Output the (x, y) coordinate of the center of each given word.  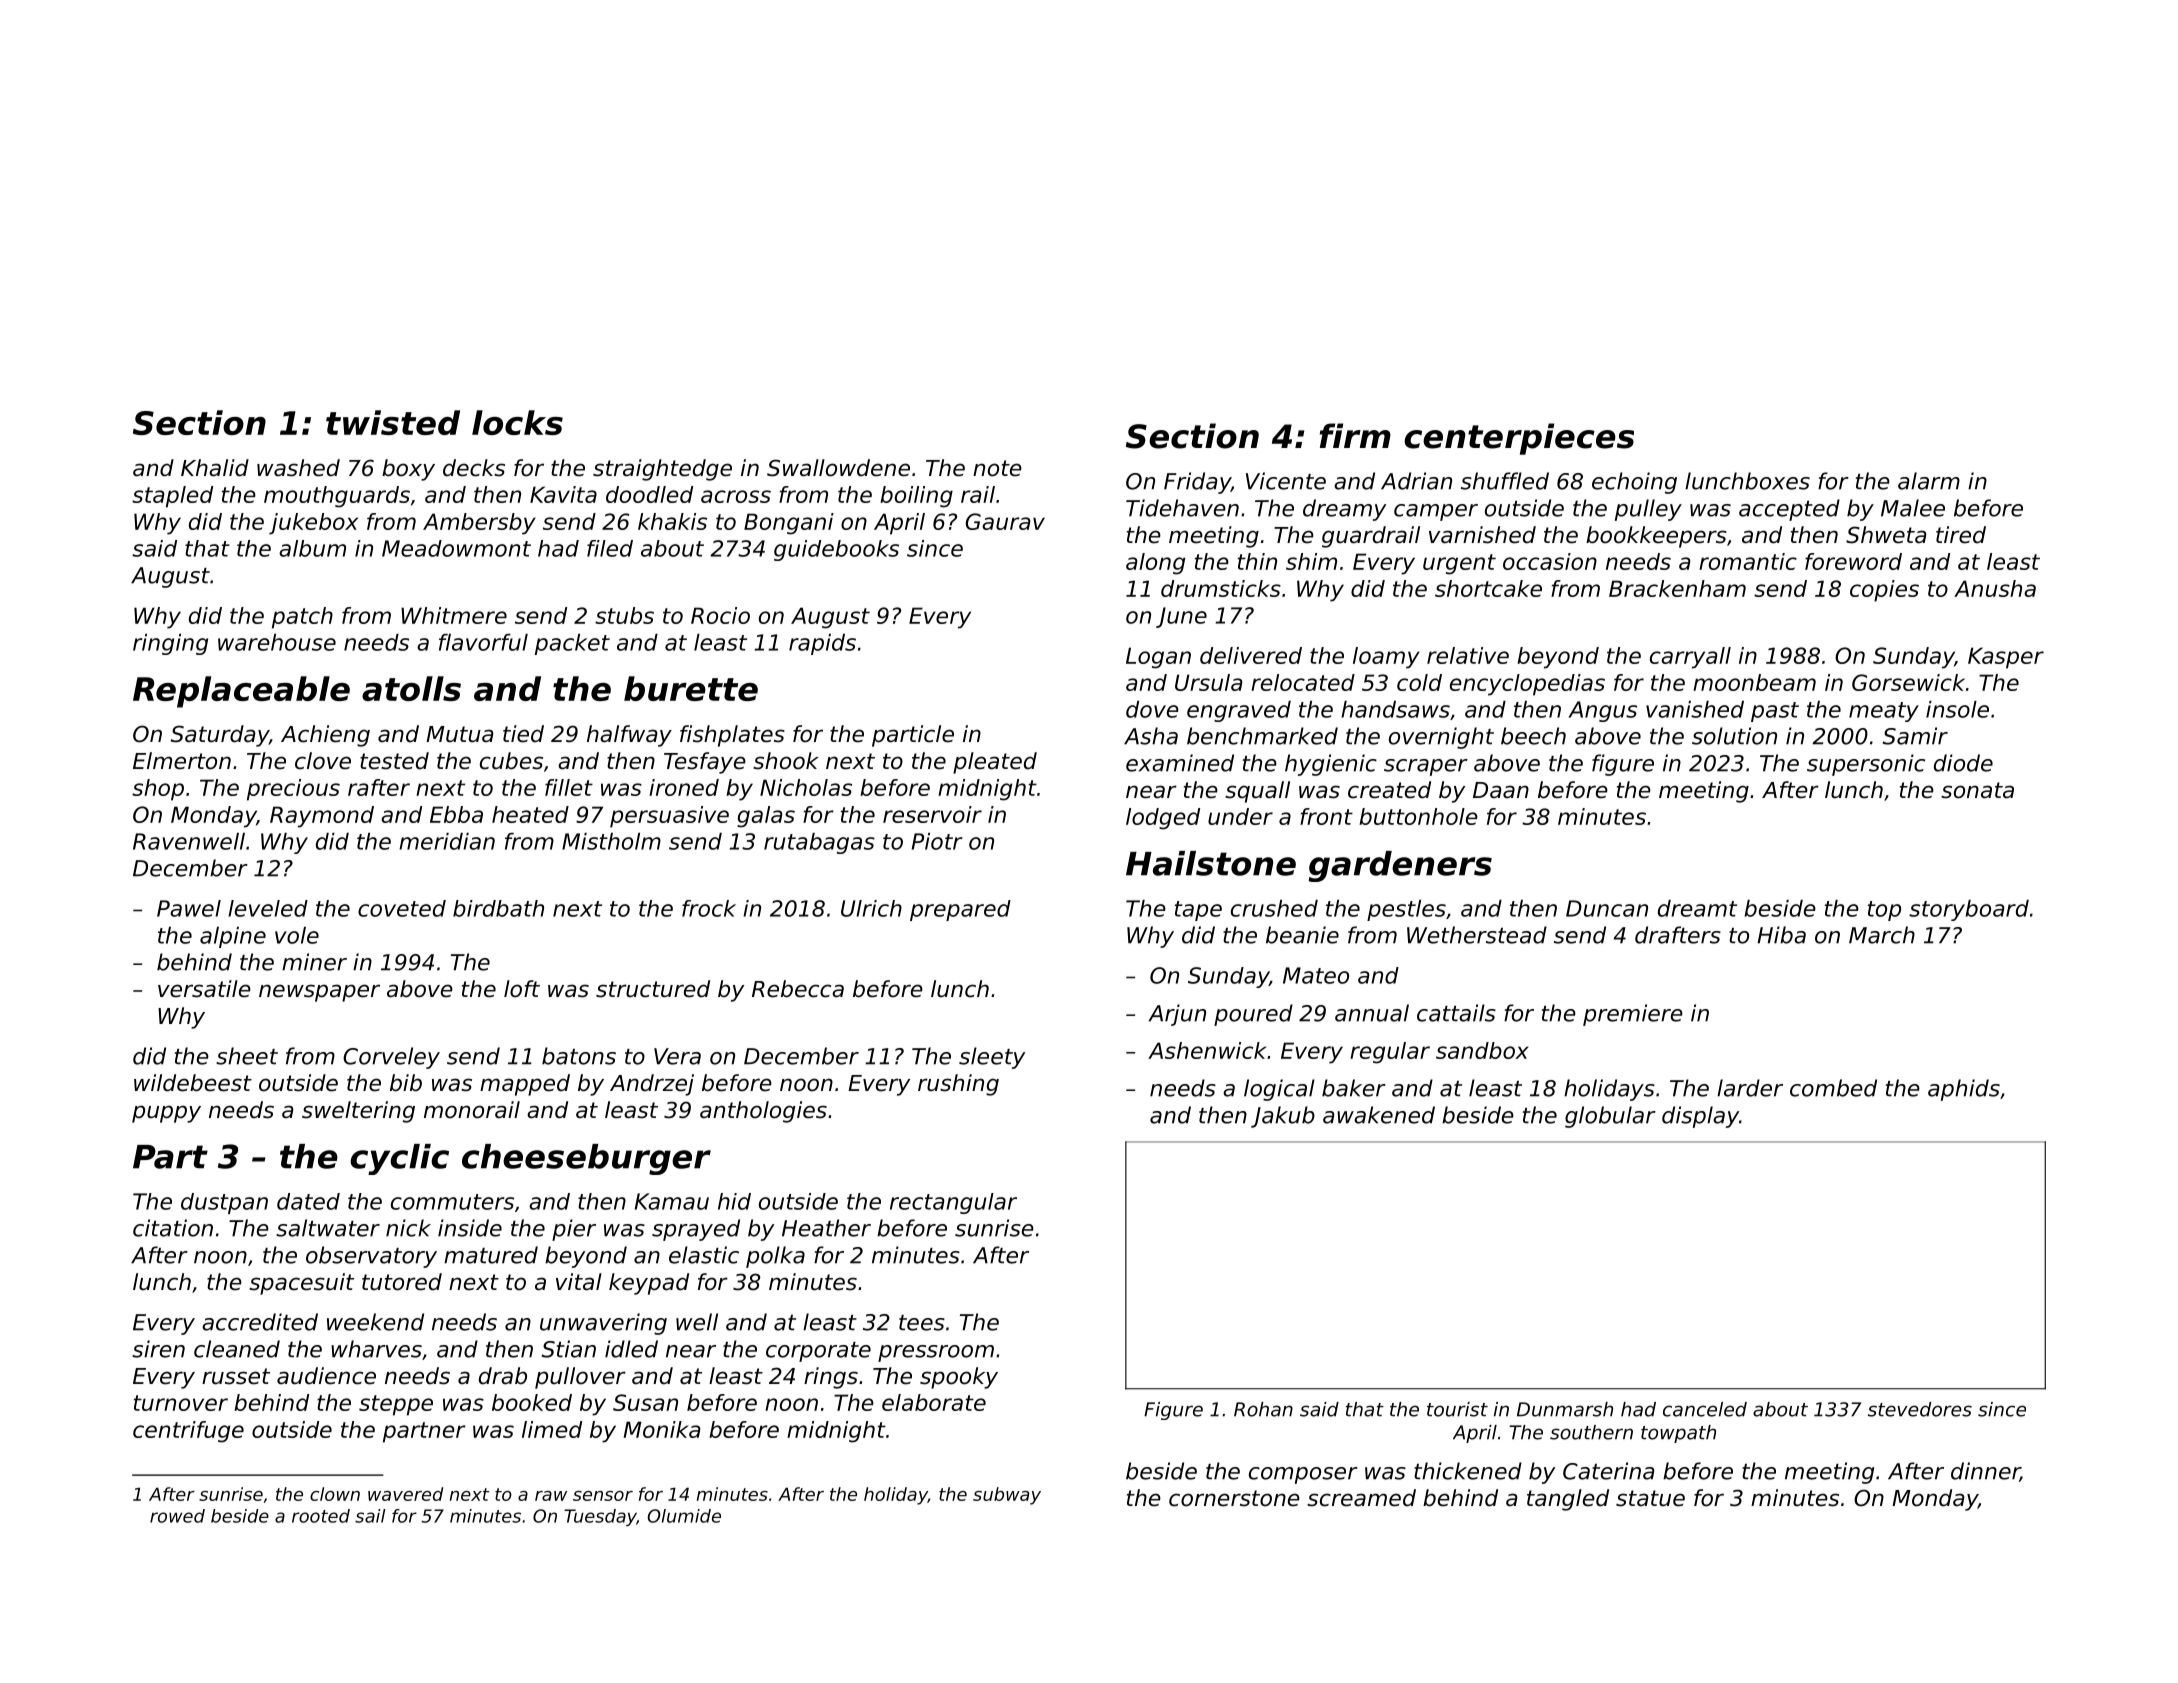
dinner (1985, 1472)
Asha (1151, 736)
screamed (1361, 1498)
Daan (1501, 790)
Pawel (189, 908)
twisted (393, 422)
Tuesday (600, 1517)
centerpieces (1519, 439)
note (997, 468)
